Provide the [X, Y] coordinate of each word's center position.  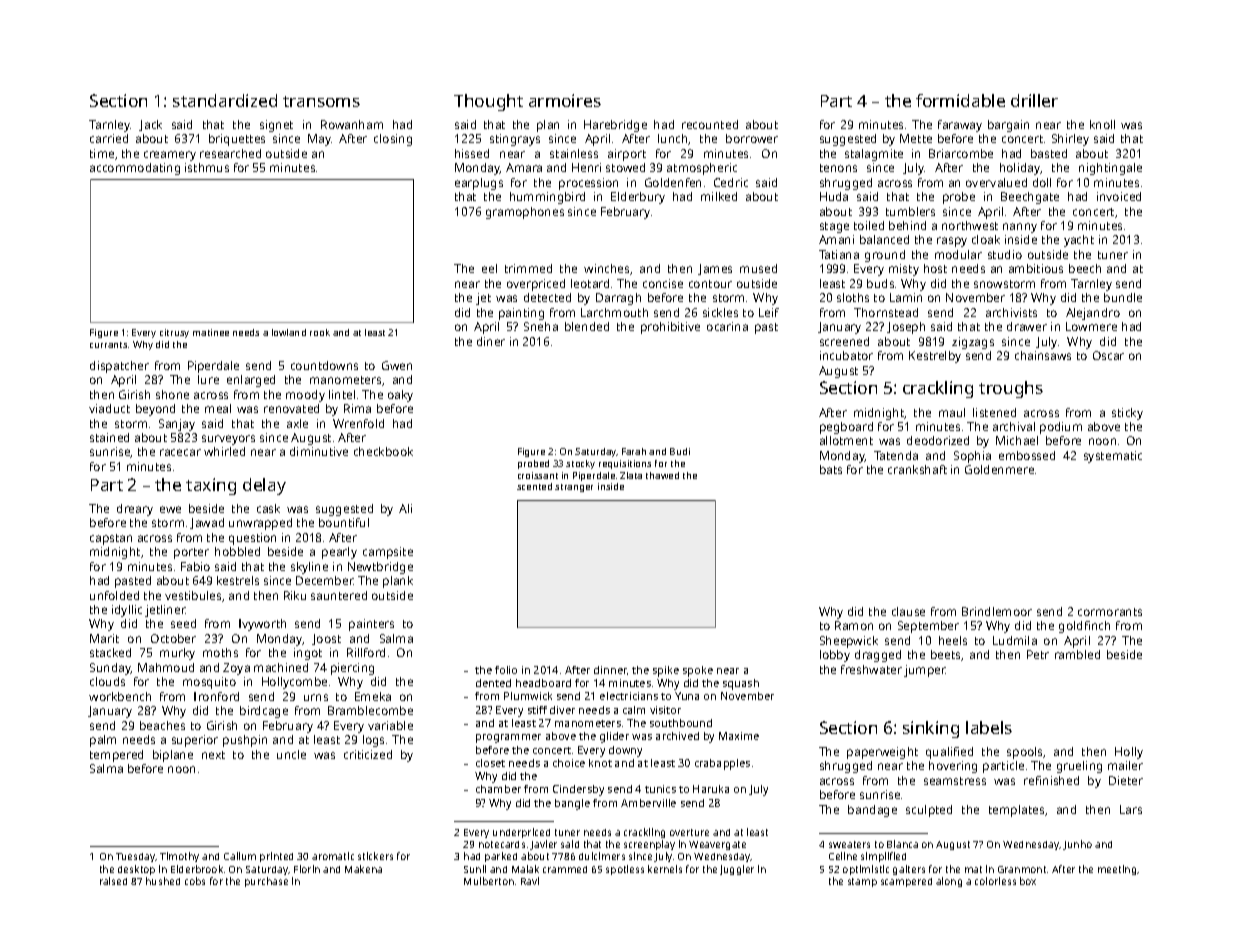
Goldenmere [999, 469]
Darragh [618, 299]
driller [1034, 100]
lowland [289, 332]
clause [908, 611]
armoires [565, 100]
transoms [321, 101]
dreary [135, 510]
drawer [1027, 326]
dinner [610, 670]
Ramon [854, 625]
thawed [662, 475]
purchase [266, 882]
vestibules [193, 595]
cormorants [1110, 612]
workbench [120, 696]
